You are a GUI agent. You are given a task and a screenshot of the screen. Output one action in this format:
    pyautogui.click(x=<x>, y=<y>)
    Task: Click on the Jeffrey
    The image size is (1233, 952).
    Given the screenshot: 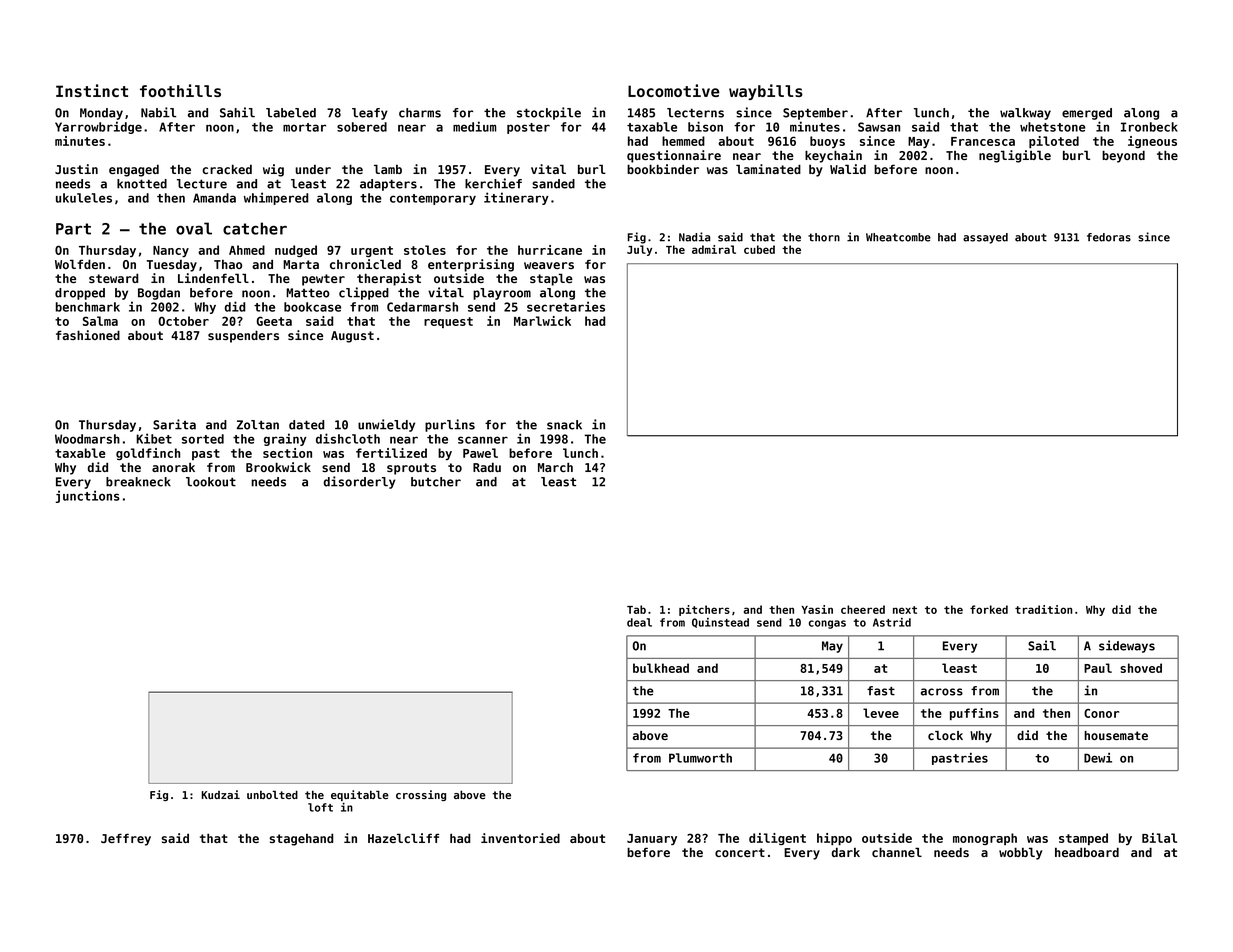 What is the action you would take?
    pyautogui.click(x=126, y=839)
